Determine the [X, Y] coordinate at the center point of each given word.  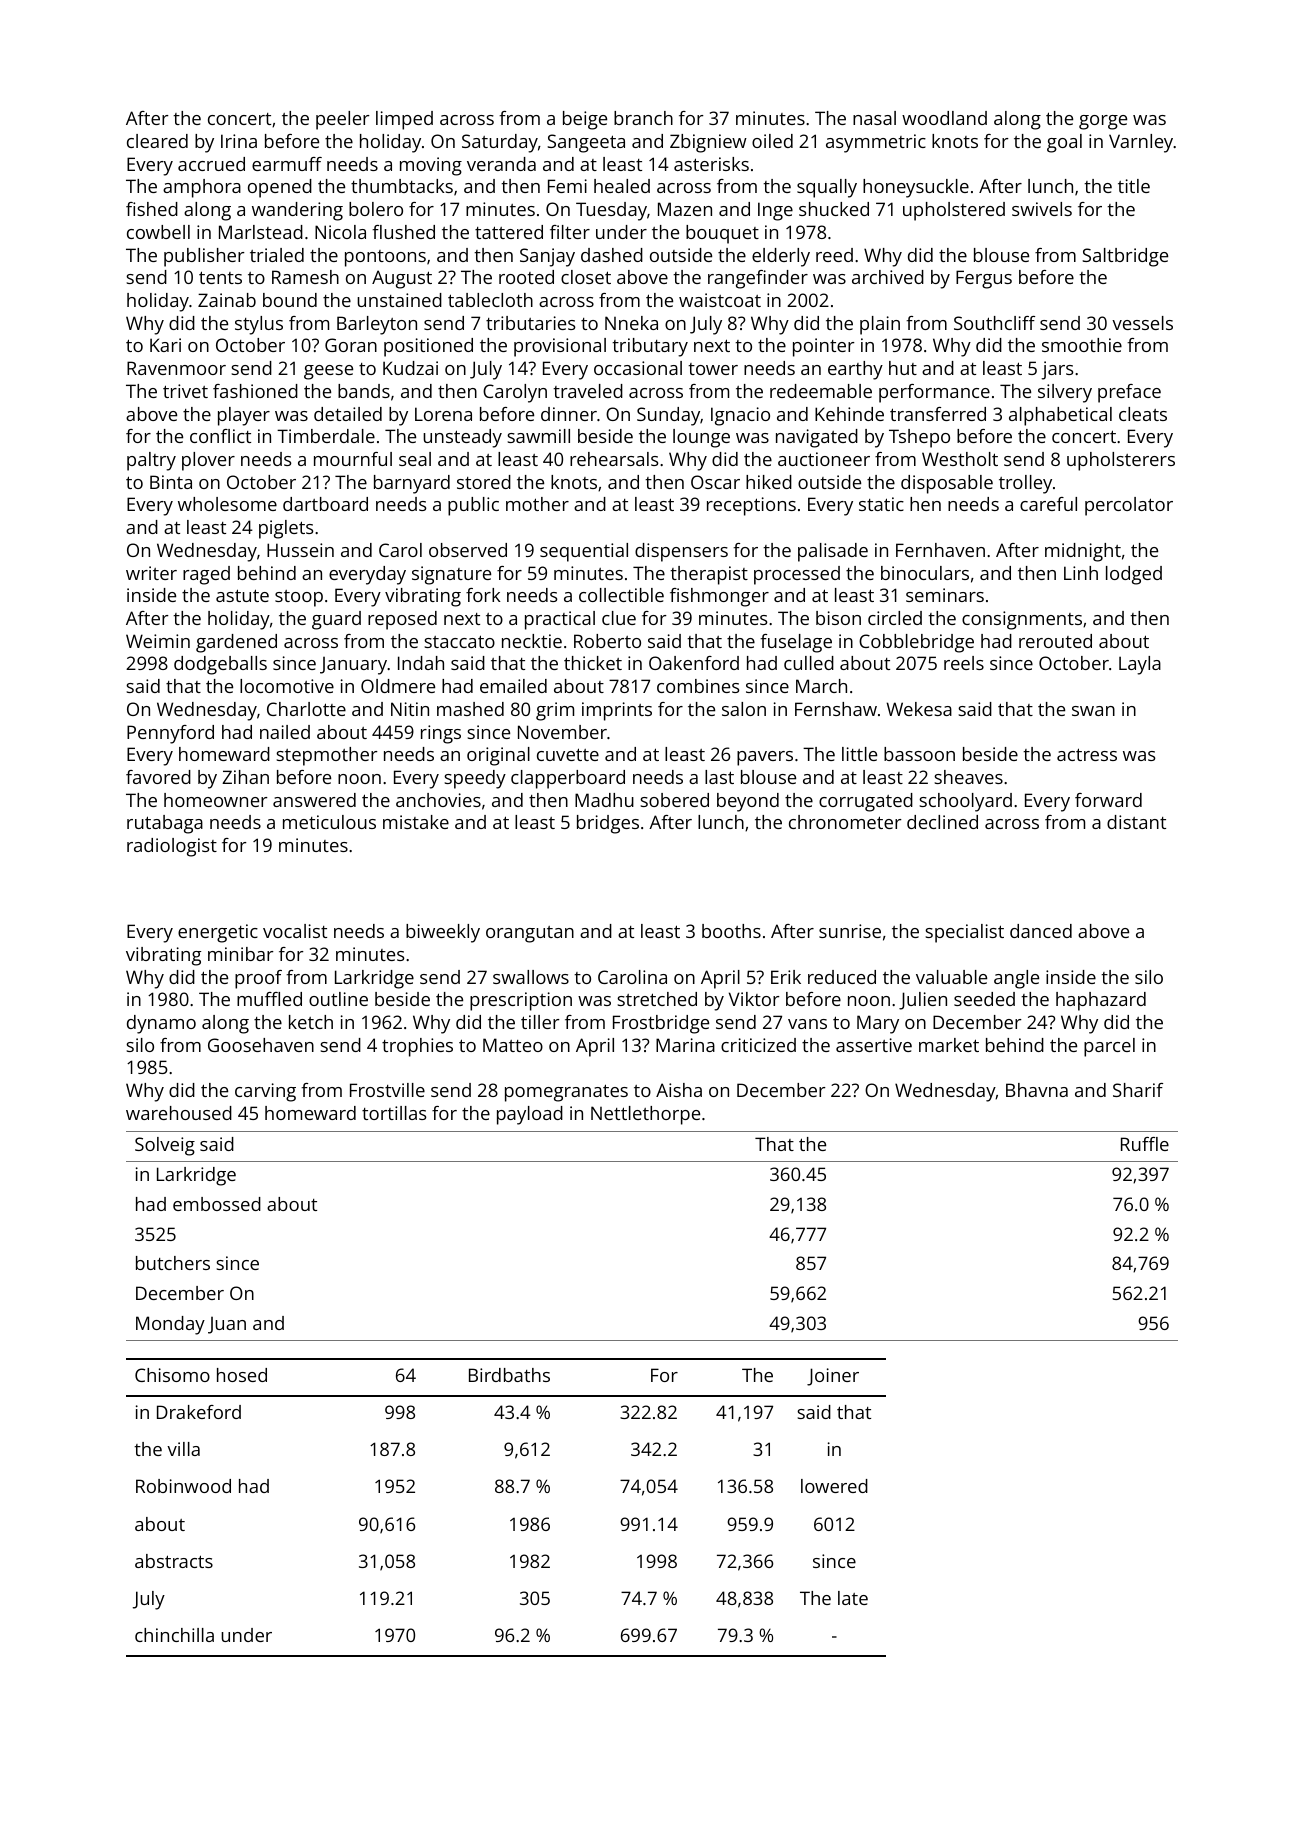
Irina [239, 141]
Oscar [715, 482]
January [353, 666]
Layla [1140, 665]
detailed [348, 414]
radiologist [172, 847]
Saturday [500, 143]
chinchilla [174, 1635]
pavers [765, 758]
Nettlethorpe [645, 1115]
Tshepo [919, 438]
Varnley [1141, 143]
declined [942, 822]
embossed [217, 1204]
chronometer [845, 822]
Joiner [833, 1377]
